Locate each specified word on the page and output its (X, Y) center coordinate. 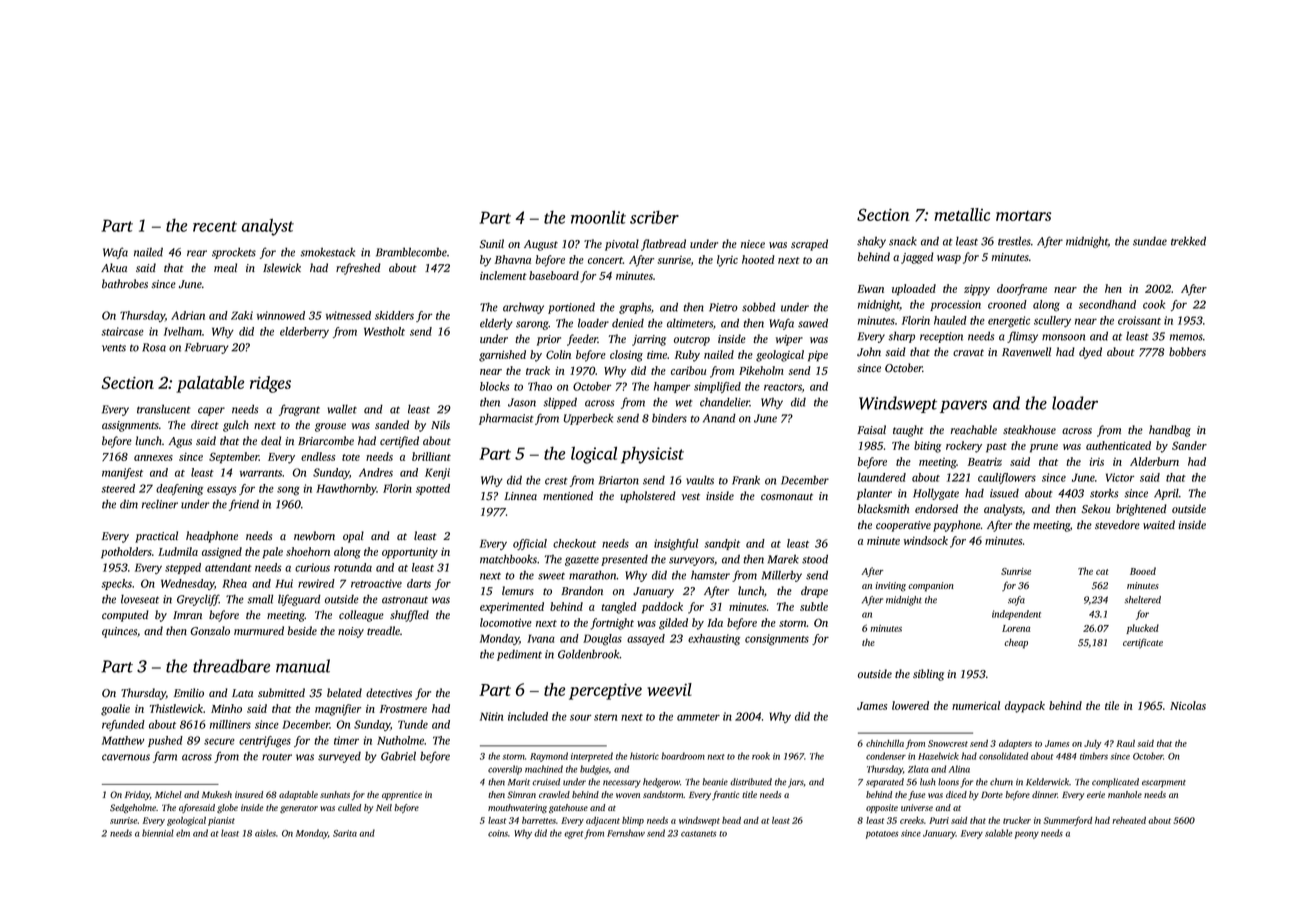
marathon (593, 575)
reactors (783, 387)
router (277, 757)
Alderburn (1154, 461)
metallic (962, 214)
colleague (361, 616)
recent (215, 226)
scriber (654, 217)
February (206, 348)
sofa (1016, 601)
